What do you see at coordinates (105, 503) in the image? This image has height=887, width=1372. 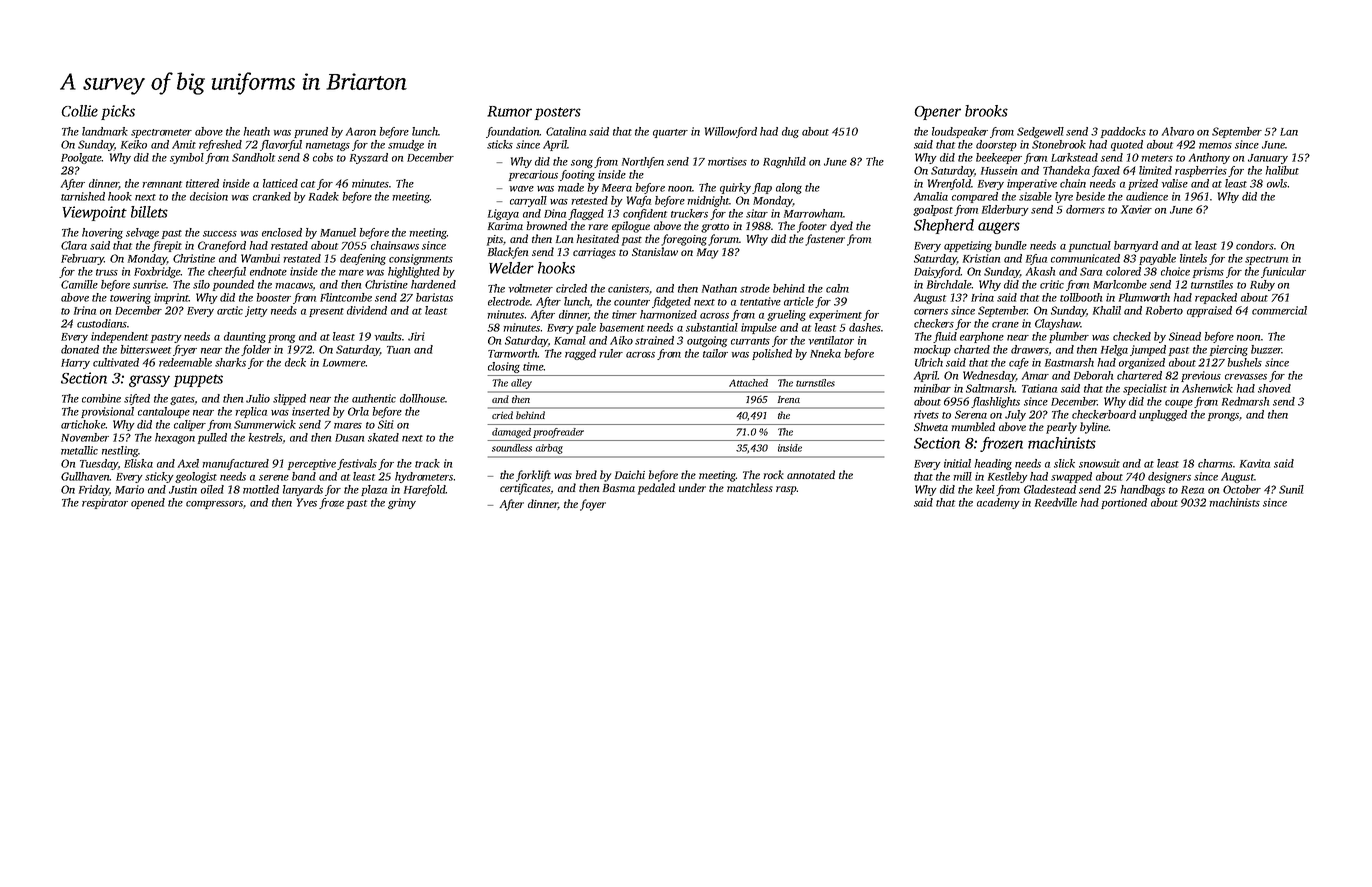 I see `respirator` at bounding box center [105, 503].
